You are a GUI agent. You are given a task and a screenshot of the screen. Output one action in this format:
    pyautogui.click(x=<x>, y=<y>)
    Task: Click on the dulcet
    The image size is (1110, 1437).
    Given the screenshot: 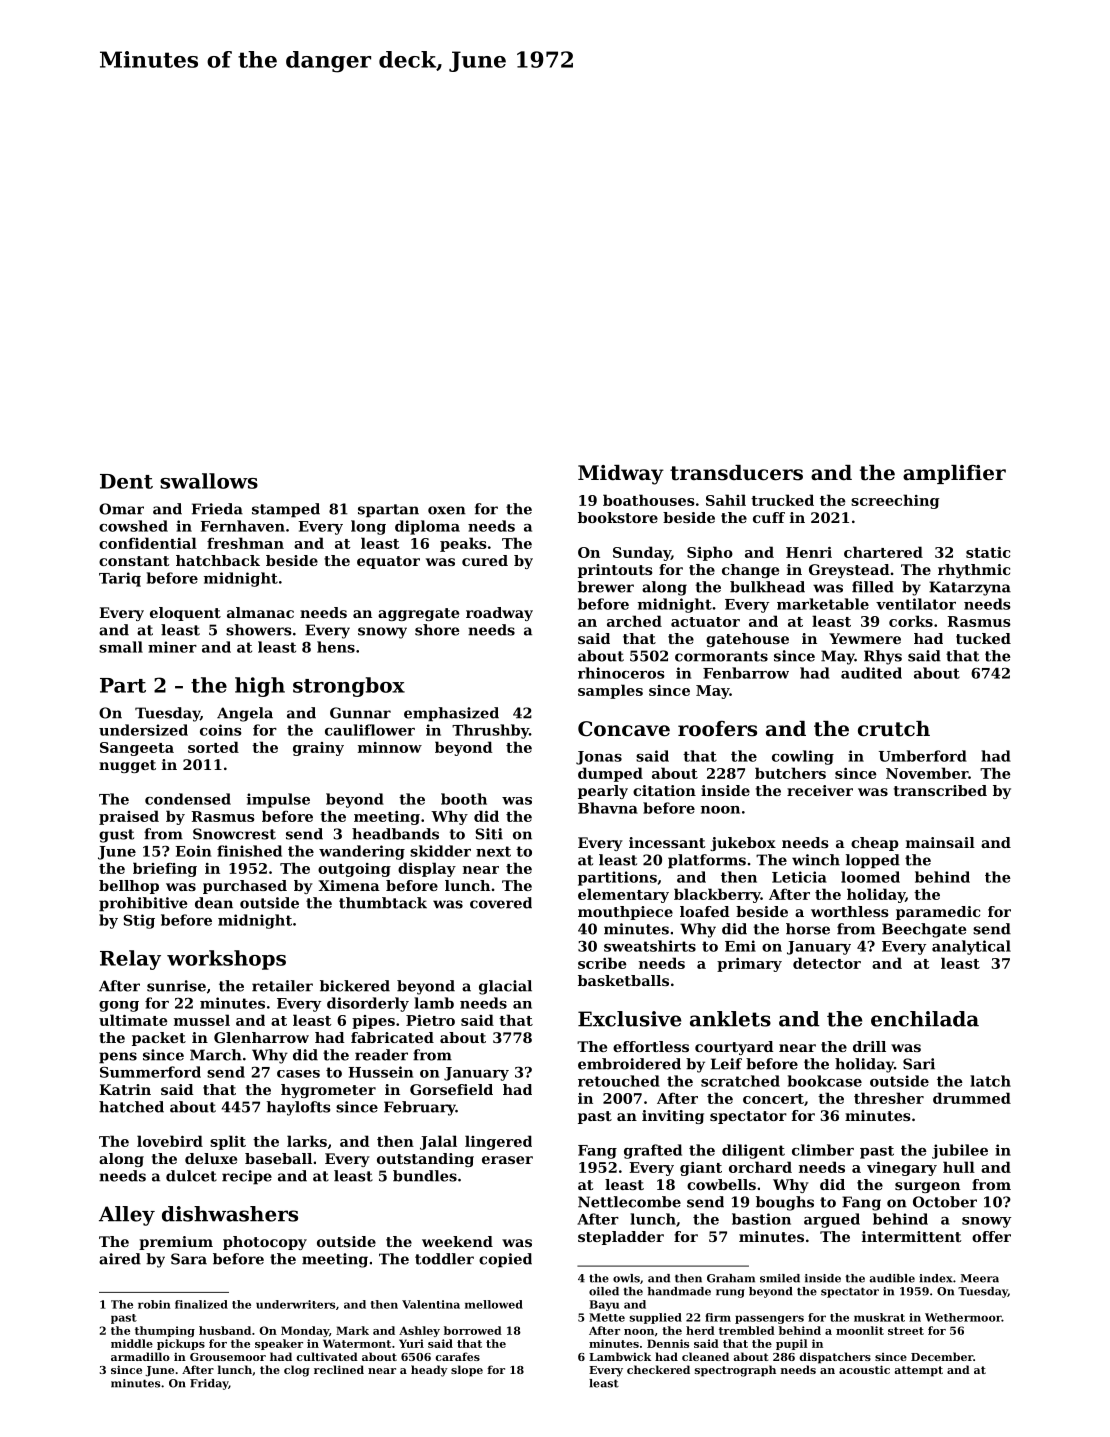 What is the action you would take?
    pyautogui.click(x=191, y=1176)
